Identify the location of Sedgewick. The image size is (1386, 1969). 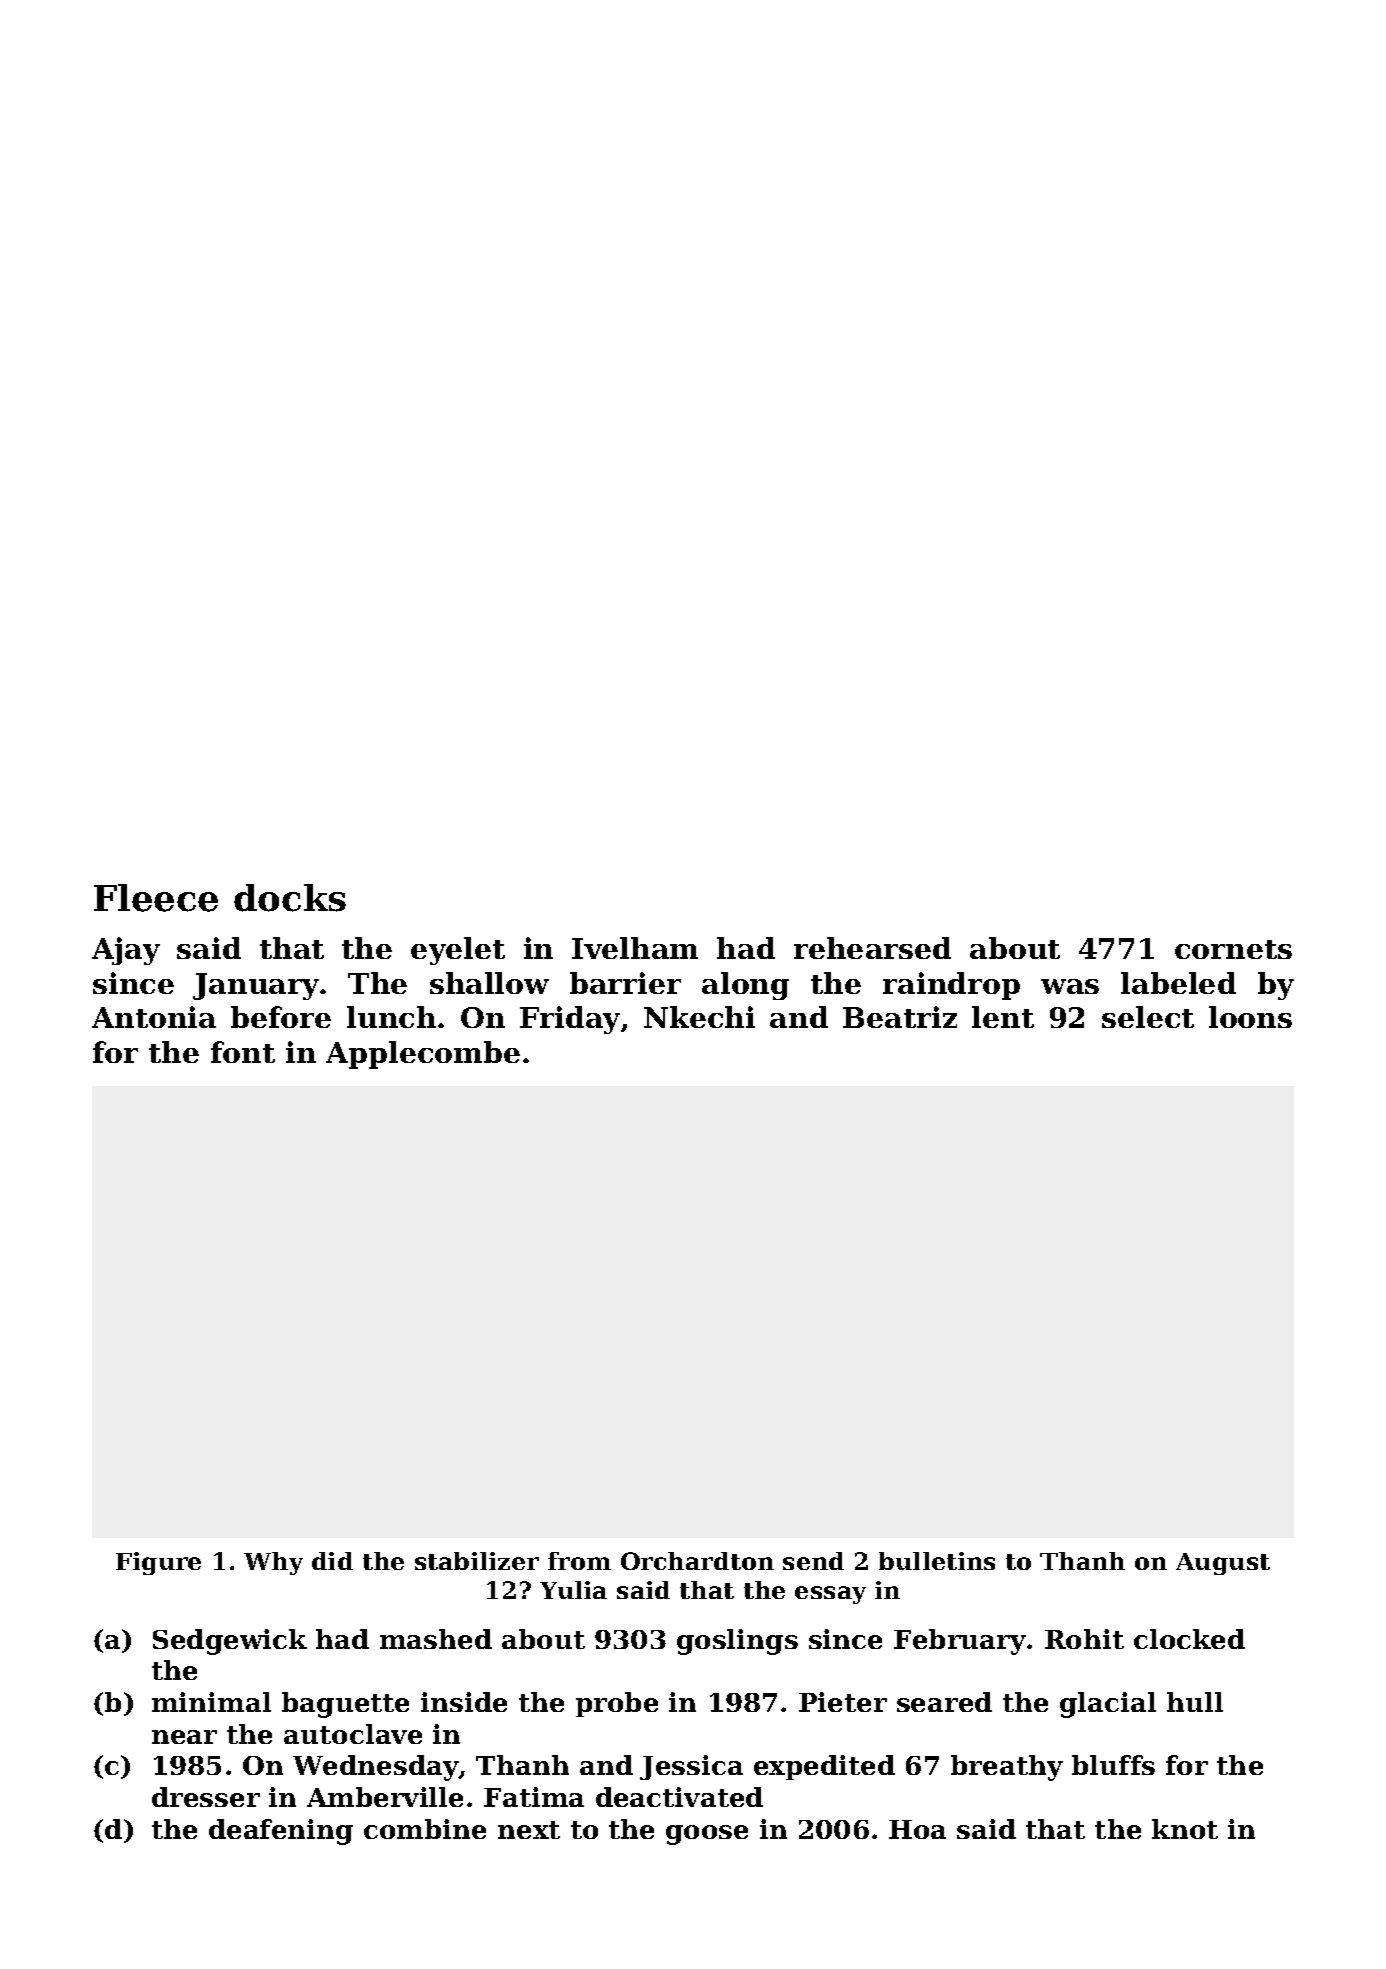
(230, 1642).
